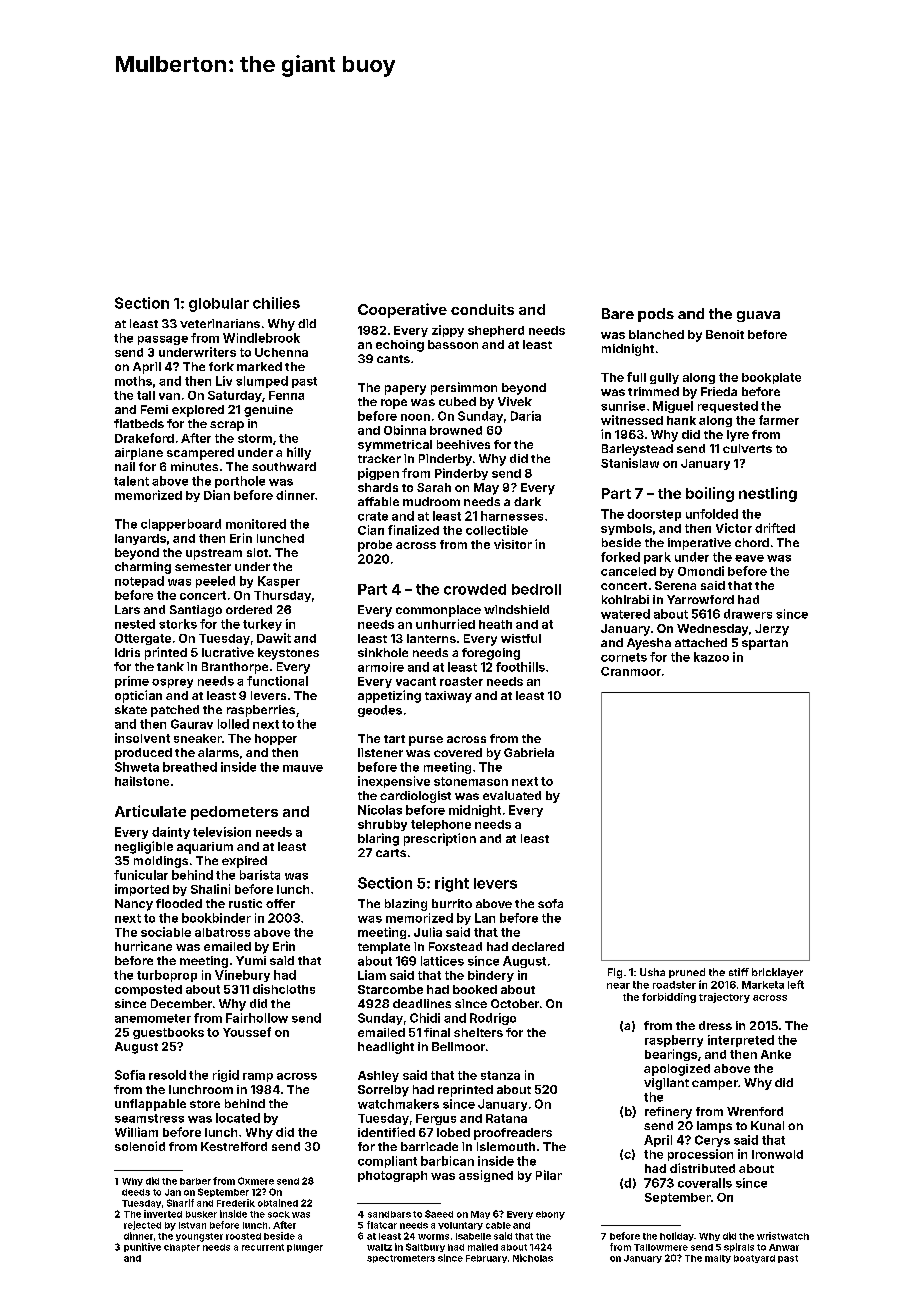 Image resolution: width=924 pixels, height=1308 pixels. I want to click on storks, so click(178, 624).
